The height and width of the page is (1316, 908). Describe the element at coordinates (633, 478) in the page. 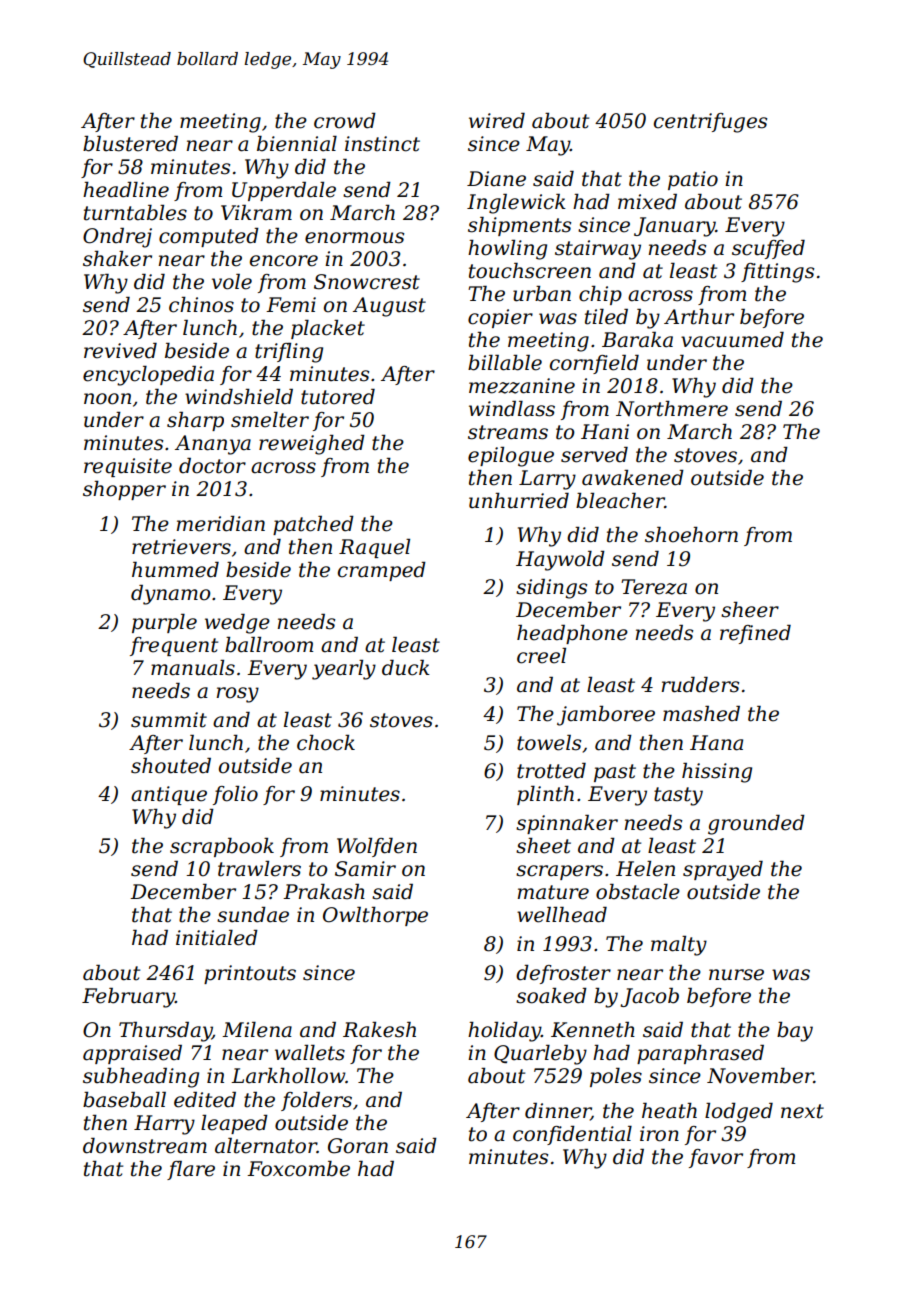

I see `awakened` at that location.
